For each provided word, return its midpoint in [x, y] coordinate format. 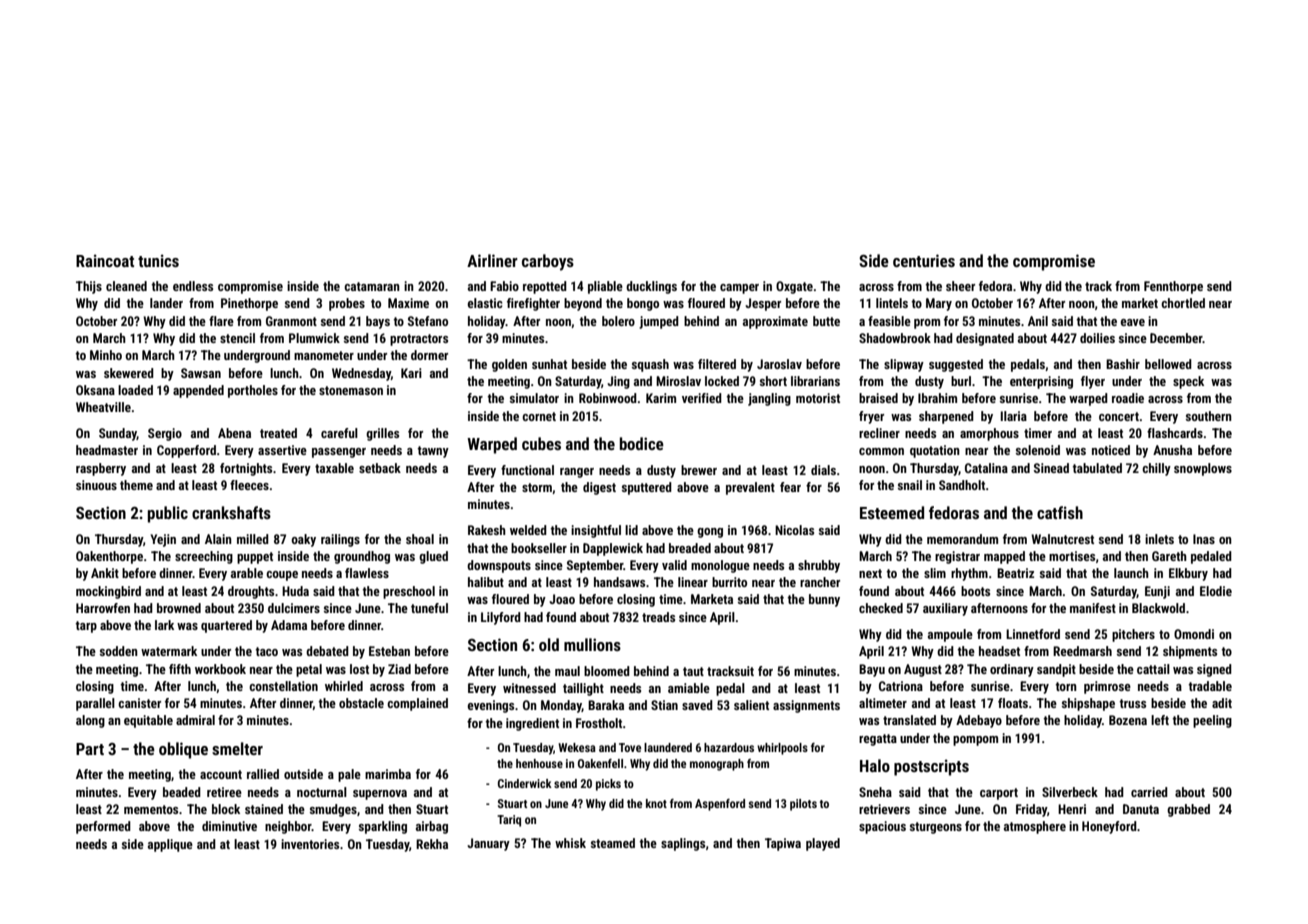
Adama [289, 625]
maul [567, 671]
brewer [699, 470]
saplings [683, 844]
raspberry [101, 469]
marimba [388, 774]
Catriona [901, 686]
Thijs [89, 287]
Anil [1038, 321]
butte [826, 321]
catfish [1060, 512]
